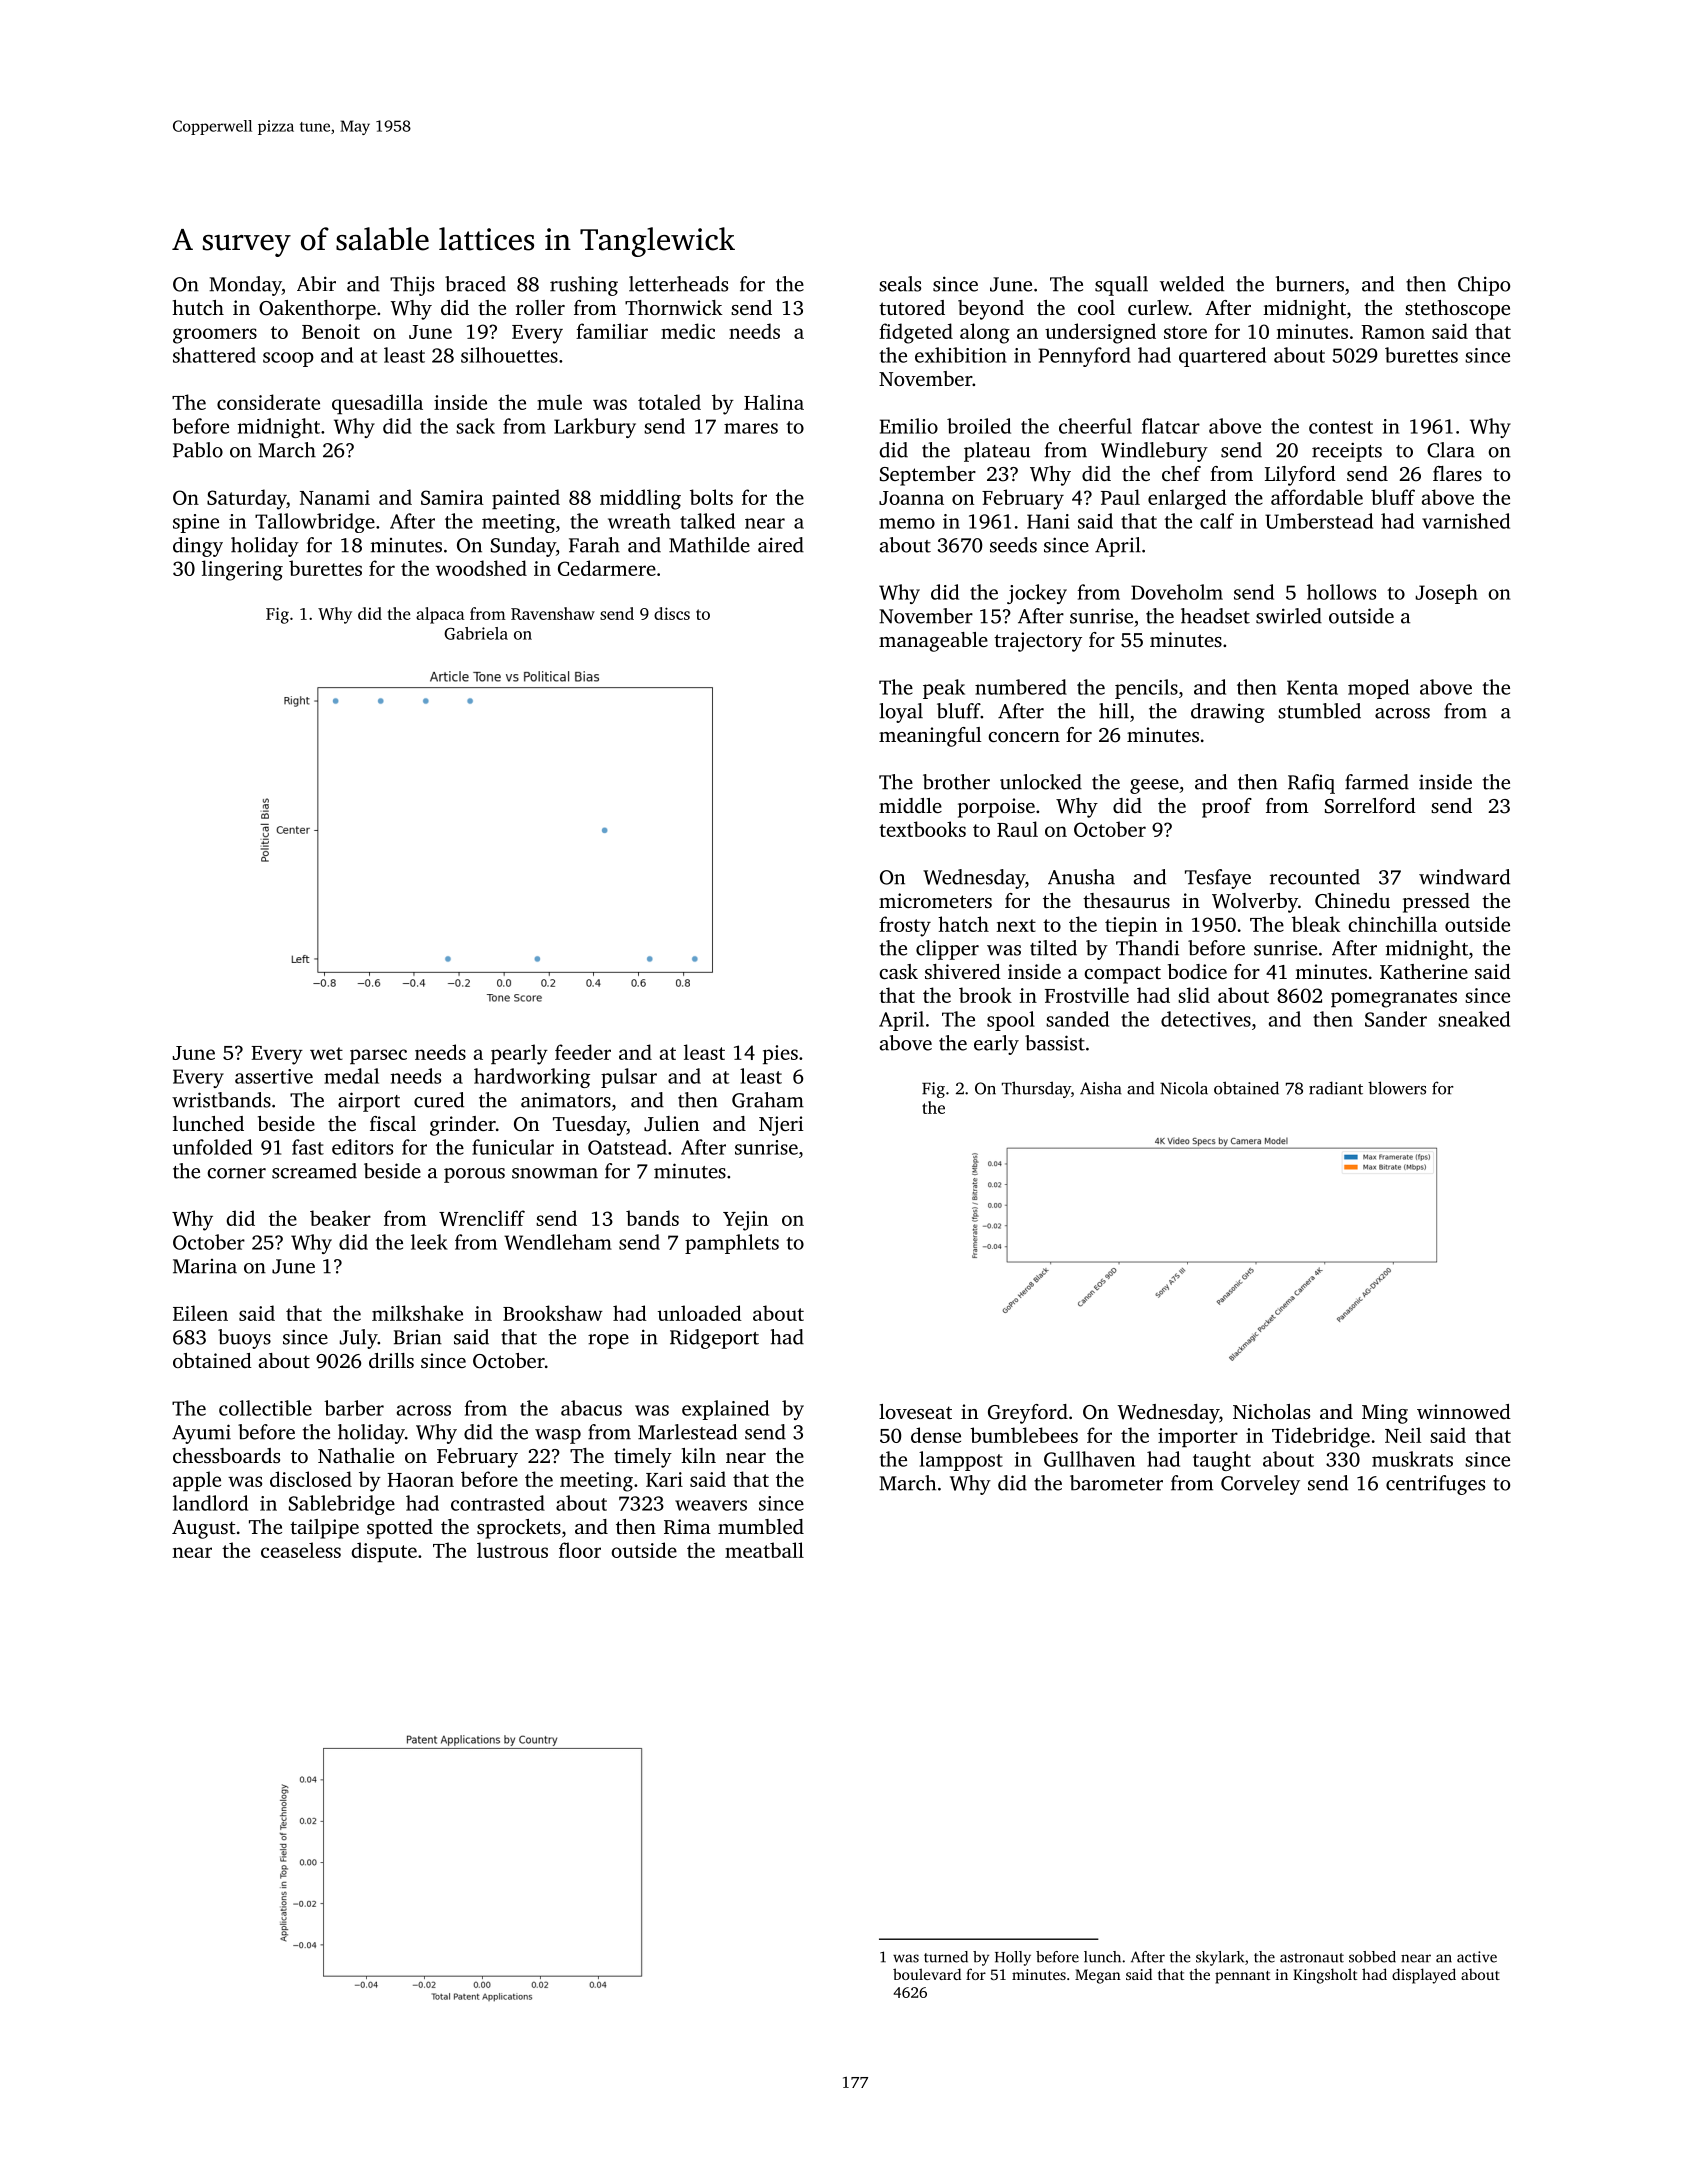 This screenshot has width=1683, height=2178. What do you see at coordinates (1098, 1976) in the screenshot?
I see `Megan` at bounding box center [1098, 1976].
